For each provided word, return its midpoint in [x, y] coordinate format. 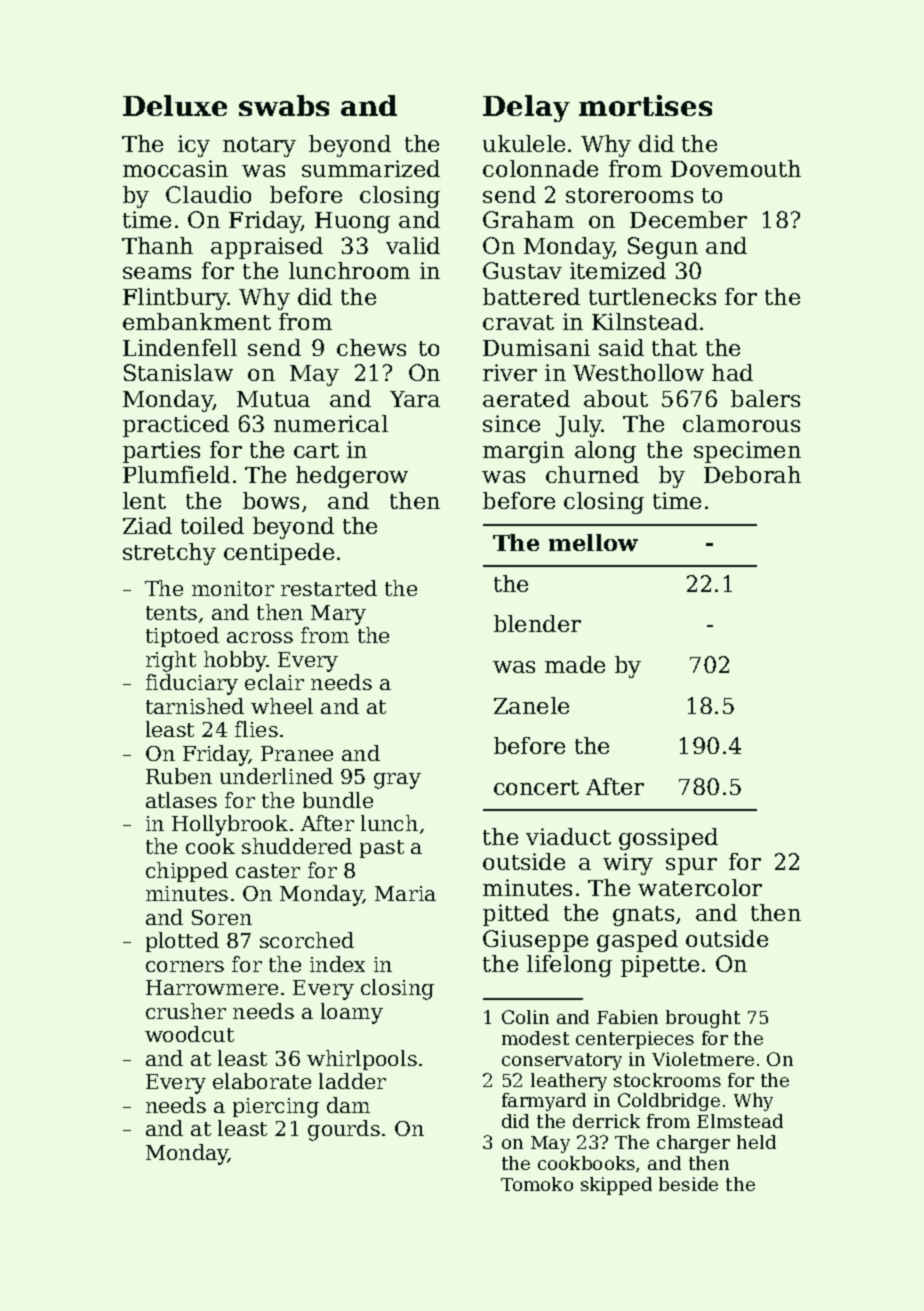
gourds [344, 1130]
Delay [526, 108]
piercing [276, 1108]
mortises [645, 105]
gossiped [668, 839]
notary [259, 147]
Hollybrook [230, 825]
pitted [516, 915]
